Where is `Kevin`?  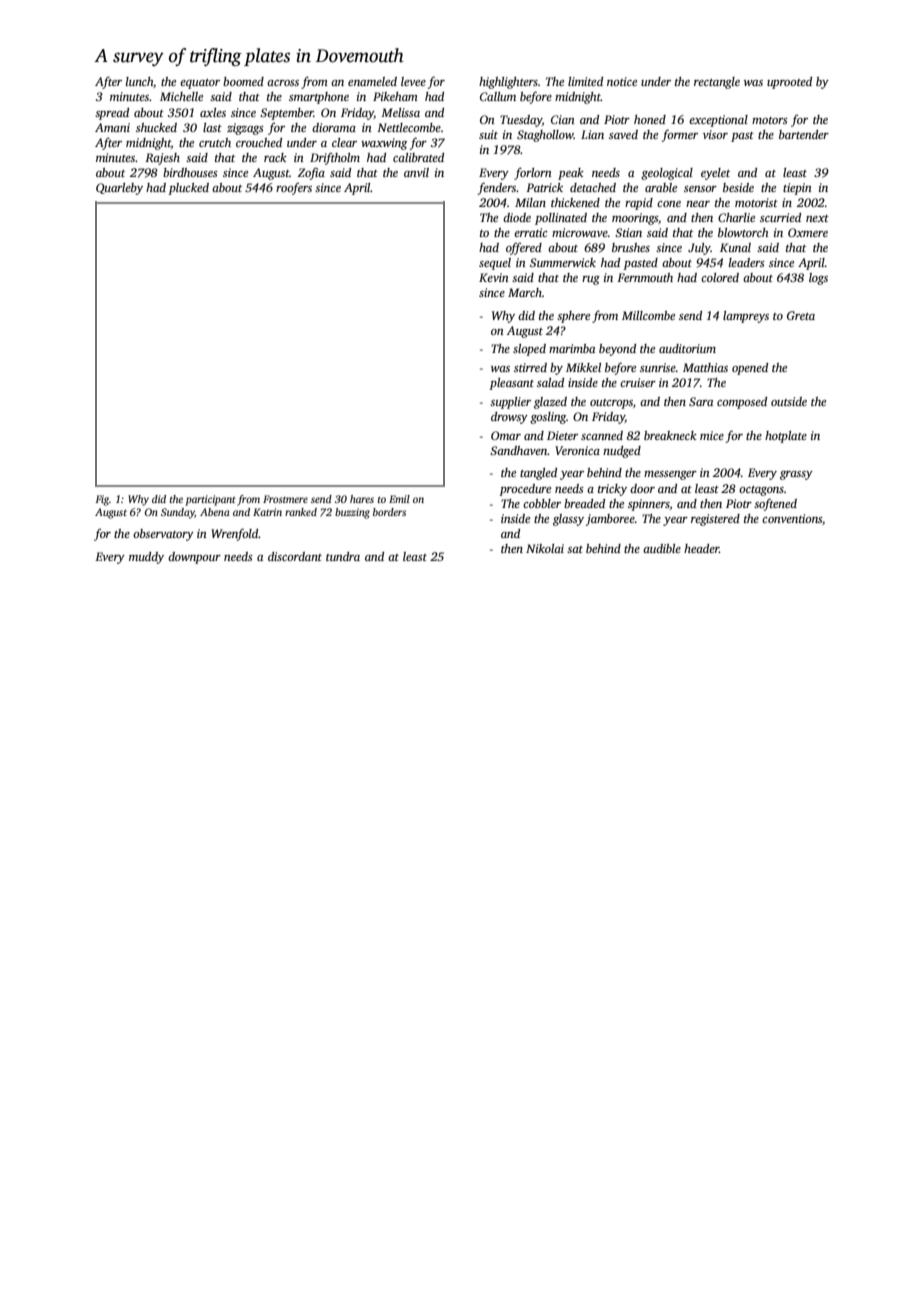
Kevin is located at coordinates (494, 277).
